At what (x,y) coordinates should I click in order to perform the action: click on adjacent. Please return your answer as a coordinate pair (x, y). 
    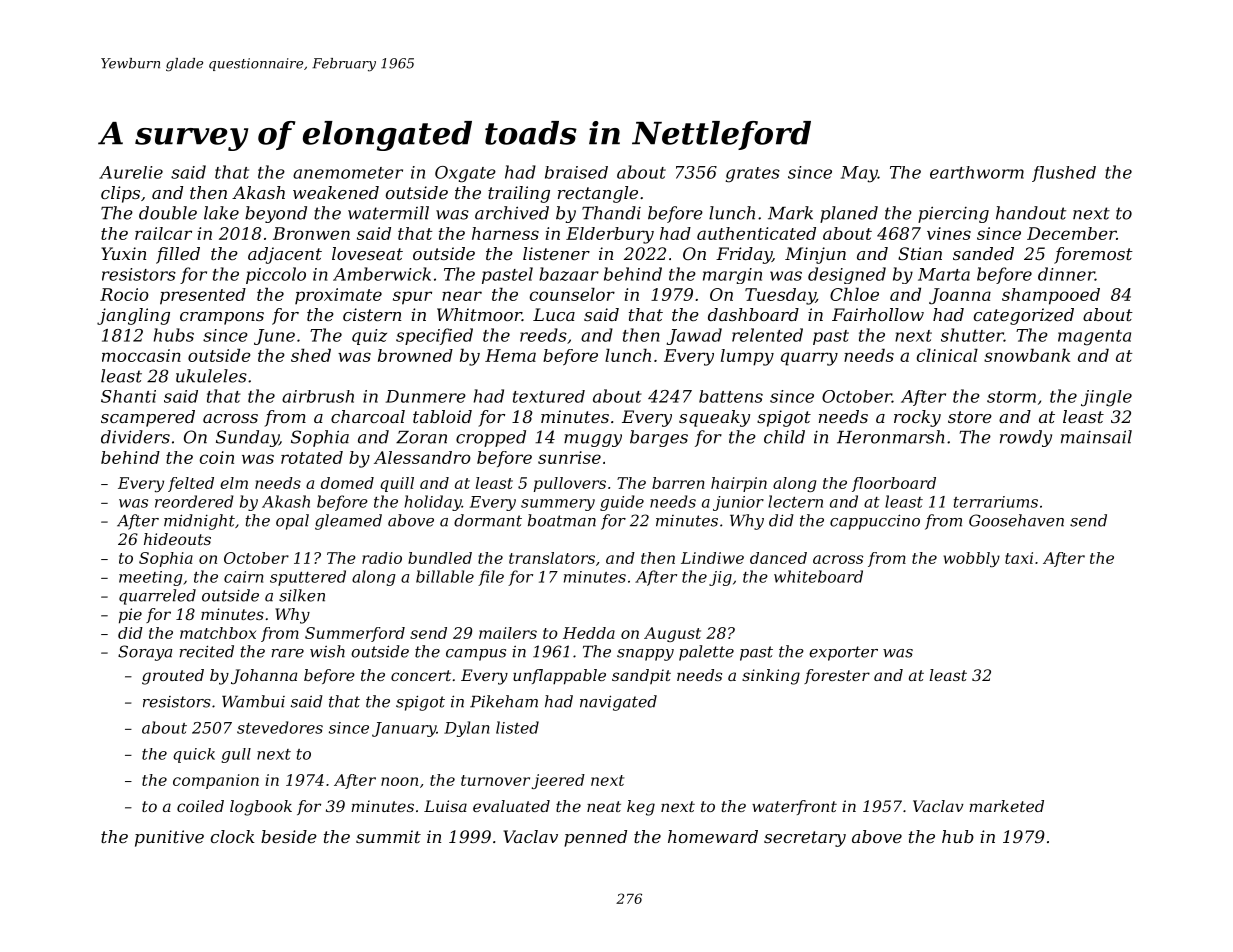
    Looking at the image, I should click on (285, 255).
